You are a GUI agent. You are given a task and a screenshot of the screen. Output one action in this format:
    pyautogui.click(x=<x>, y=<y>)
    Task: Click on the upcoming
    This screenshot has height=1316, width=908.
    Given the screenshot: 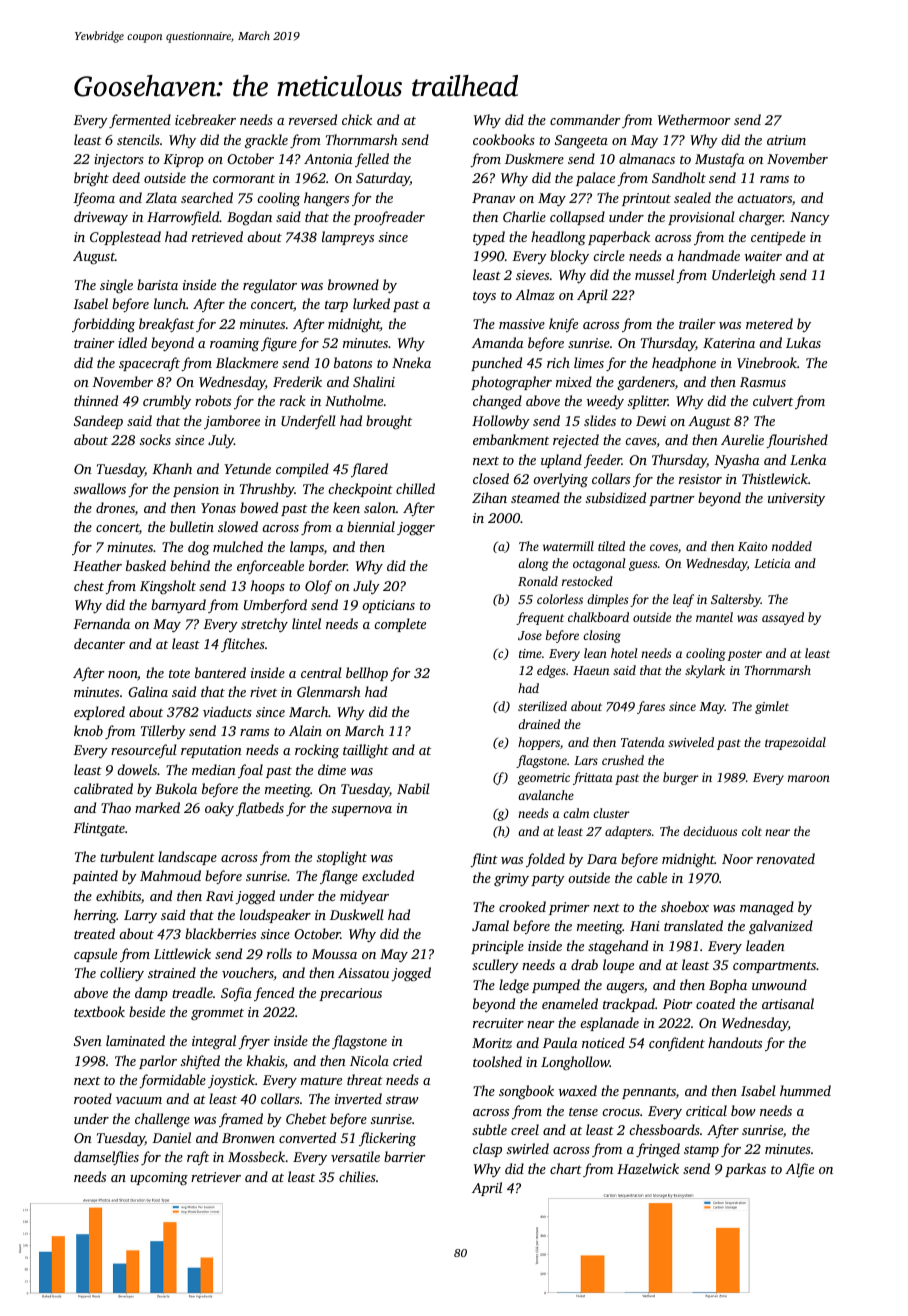 What is the action you would take?
    pyautogui.click(x=159, y=1178)
